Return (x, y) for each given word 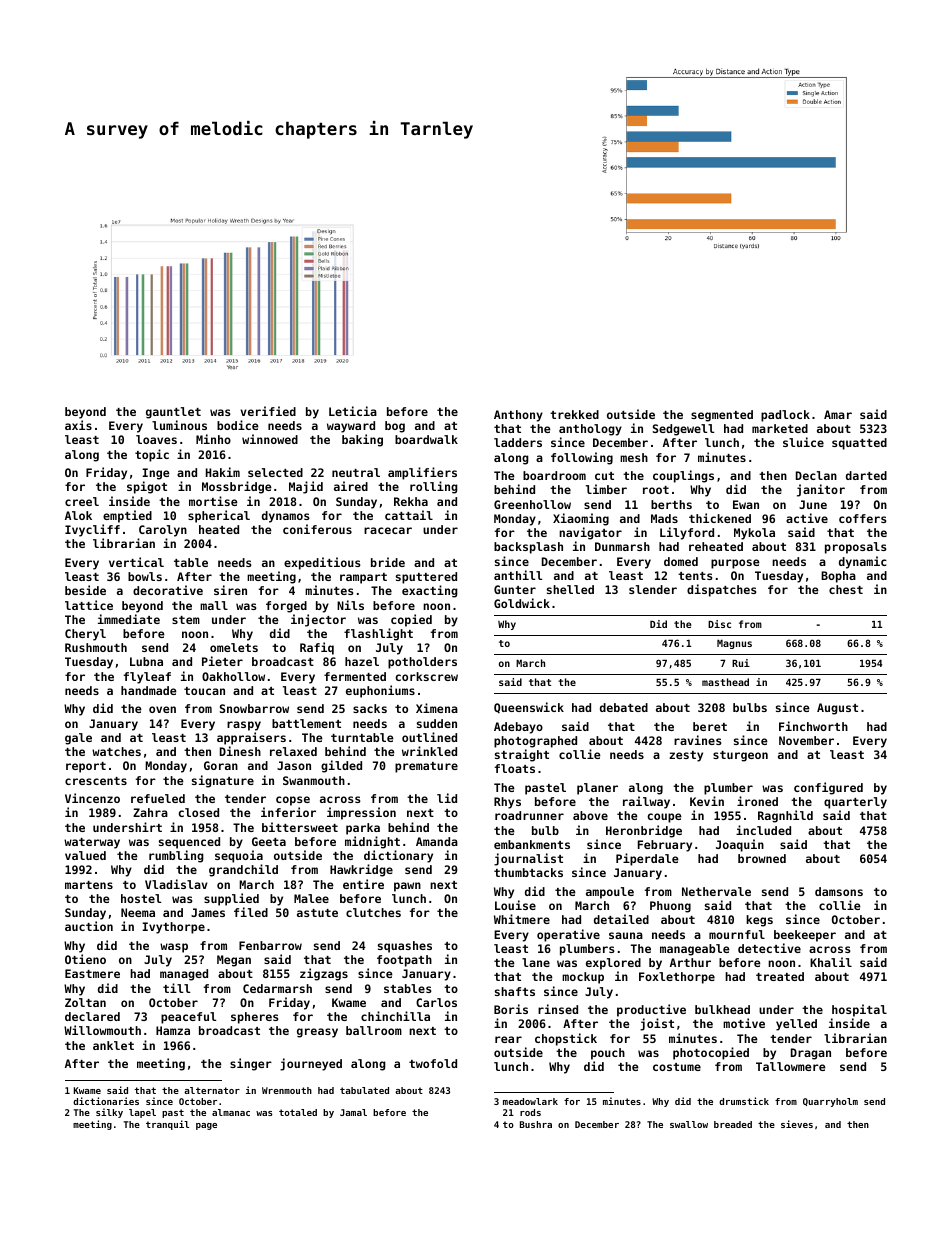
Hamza (173, 1030)
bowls (145, 576)
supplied (231, 899)
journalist (528, 859)
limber (606, 489)
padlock (785, 416)
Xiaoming (581, 519)
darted (866, 475)
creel (82, 501)
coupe (665, 818)
